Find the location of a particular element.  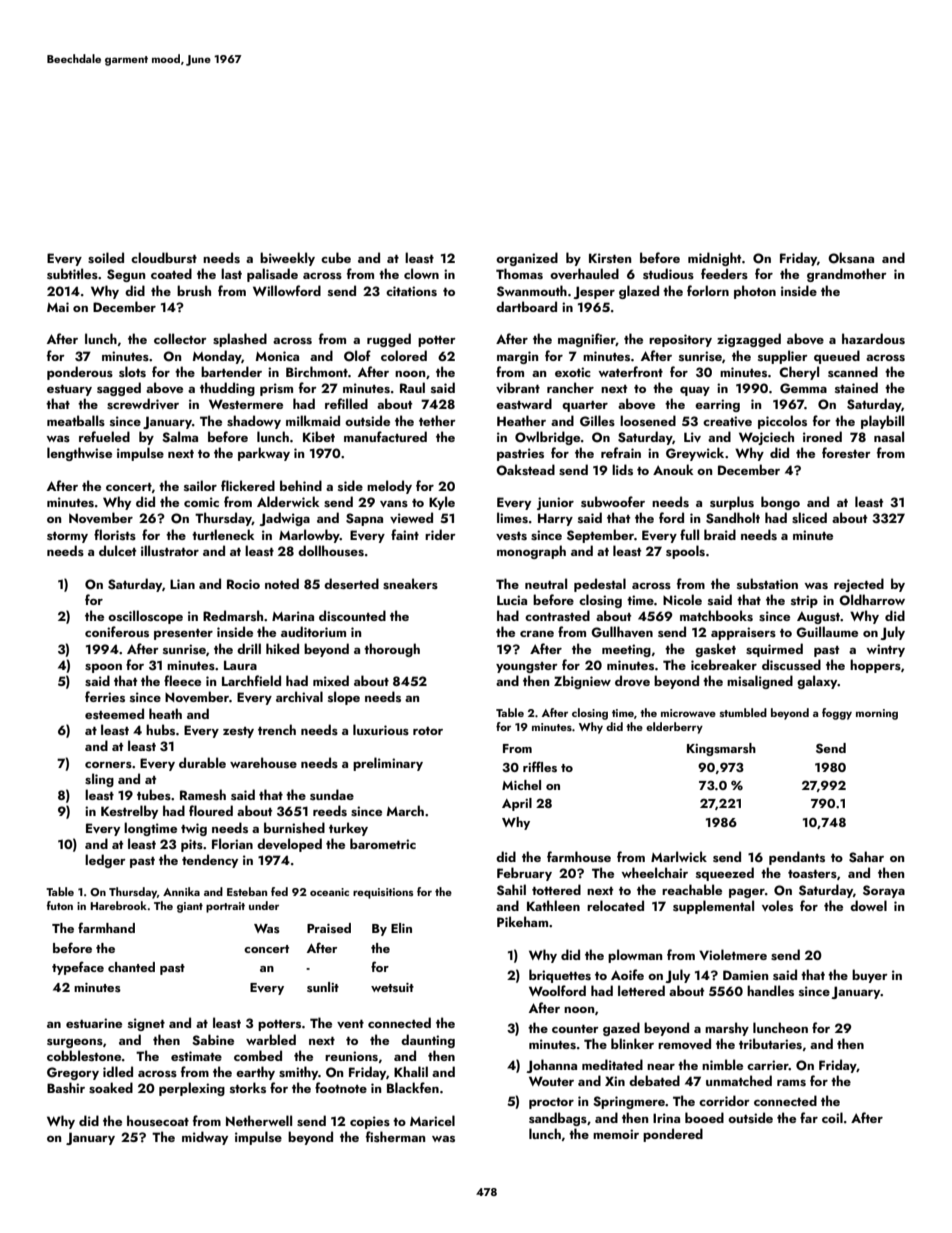

ponderous is located at coordinates (80, 373).
